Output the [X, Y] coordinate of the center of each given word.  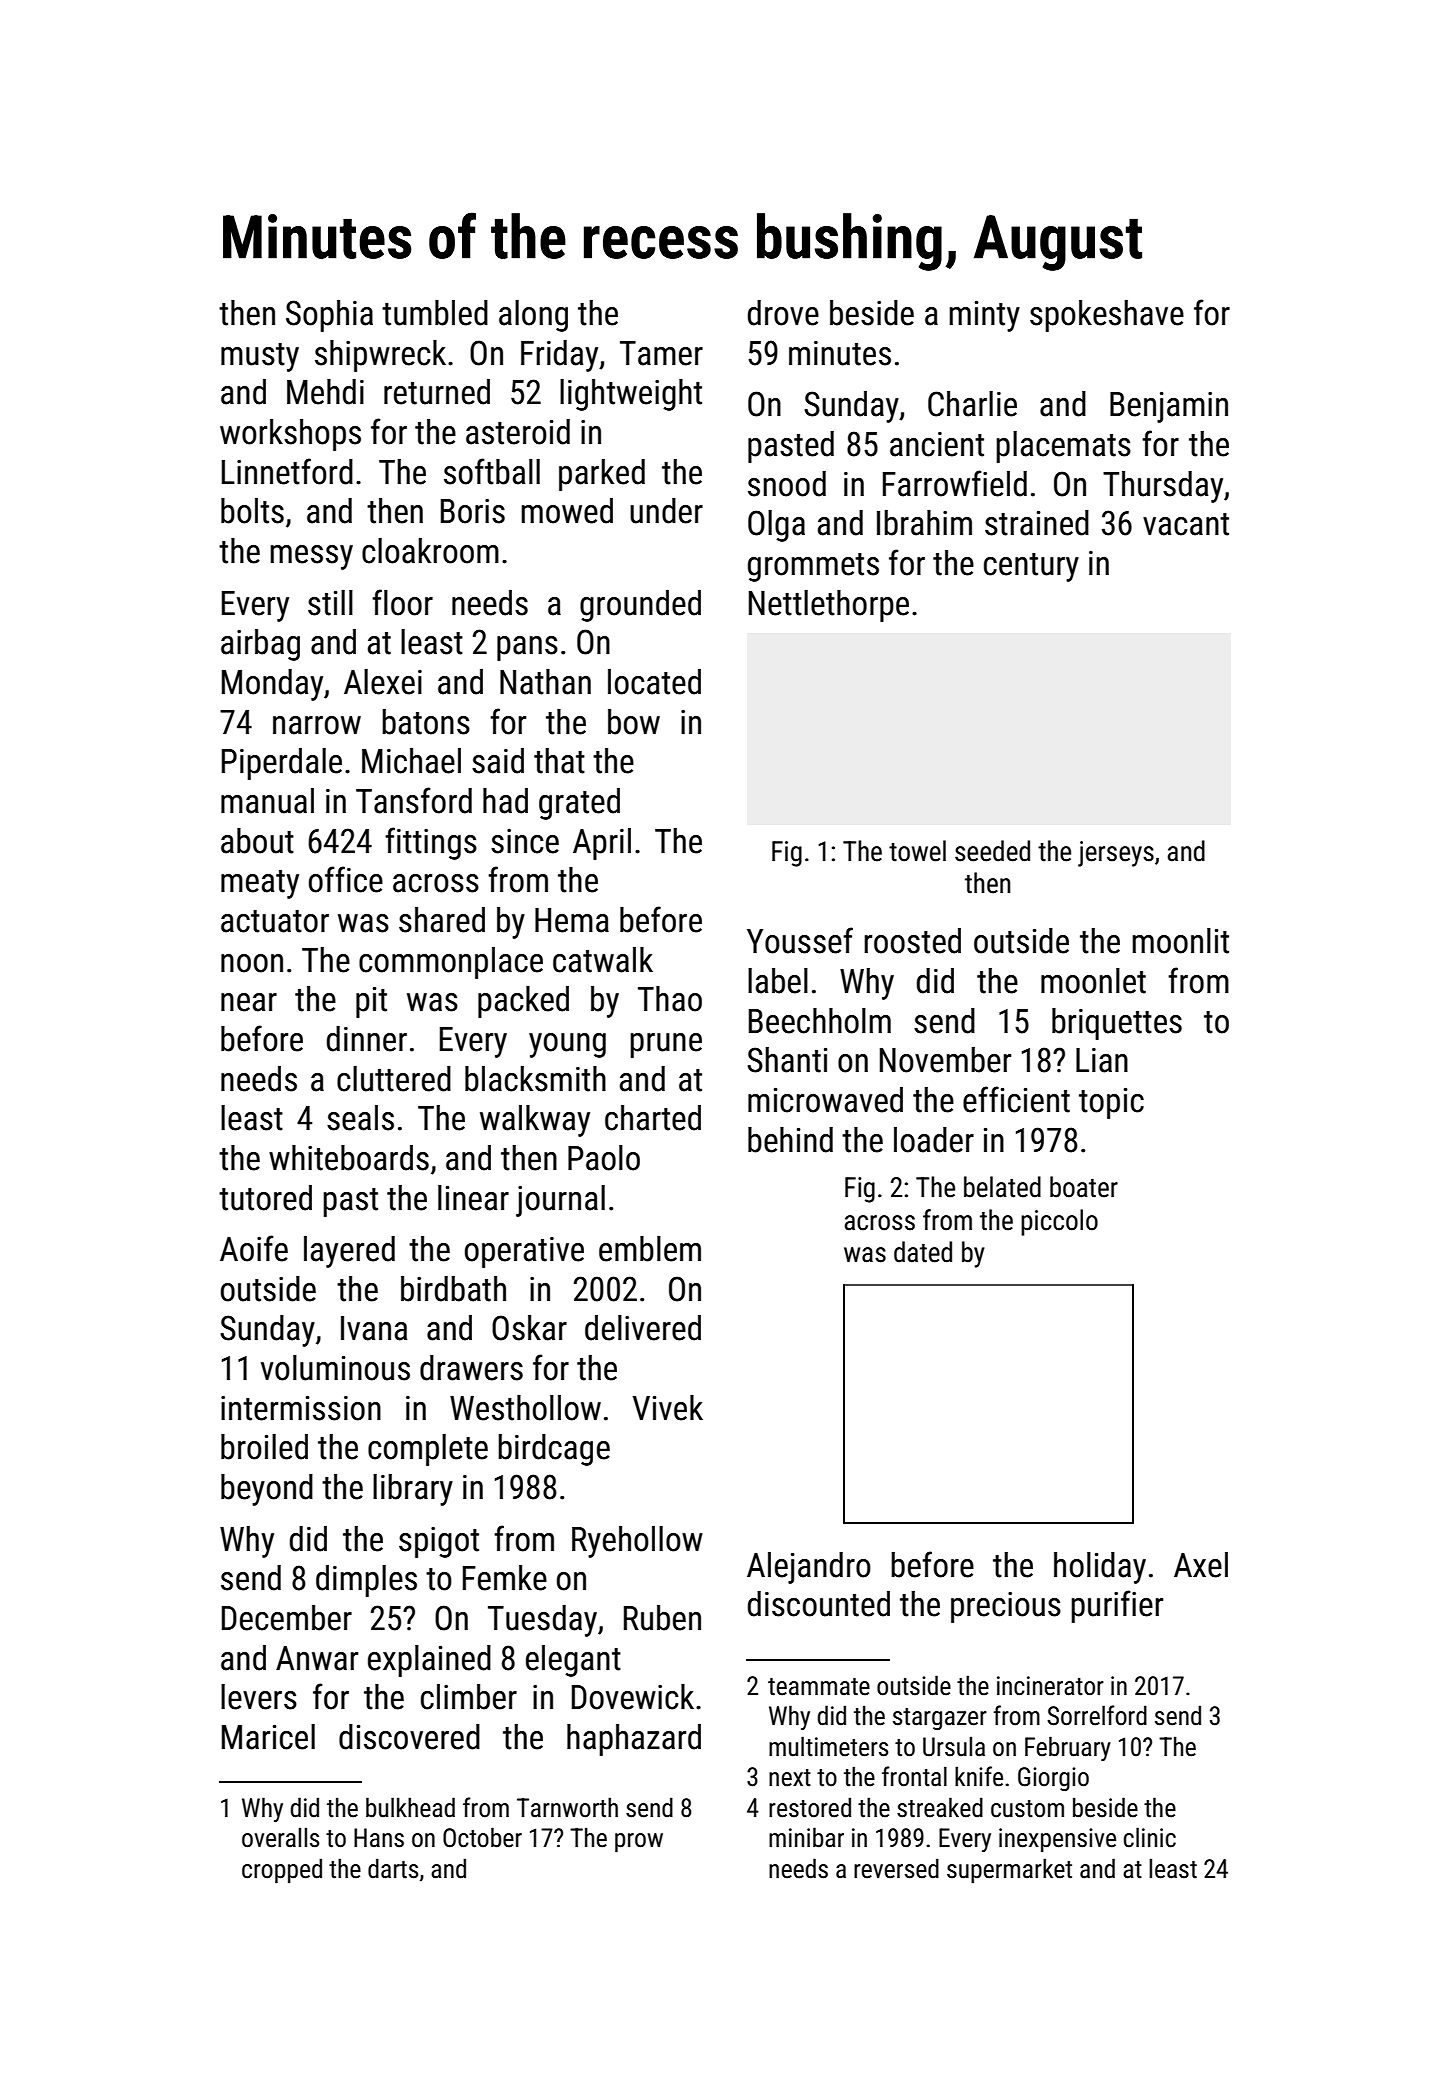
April [602, 844]
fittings [431, 843]
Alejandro [809, 1568]
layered [349, 1252]
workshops [290, 435]
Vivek [668, 1408]
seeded [992, 851]
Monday [272, 685]
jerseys [1116, 854]
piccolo [1059, 1222]
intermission [301, 1408]
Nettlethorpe [829, 606]
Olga [776, 526]
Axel [1201, 1565]
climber [469, 1697]
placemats [1063, 447]
